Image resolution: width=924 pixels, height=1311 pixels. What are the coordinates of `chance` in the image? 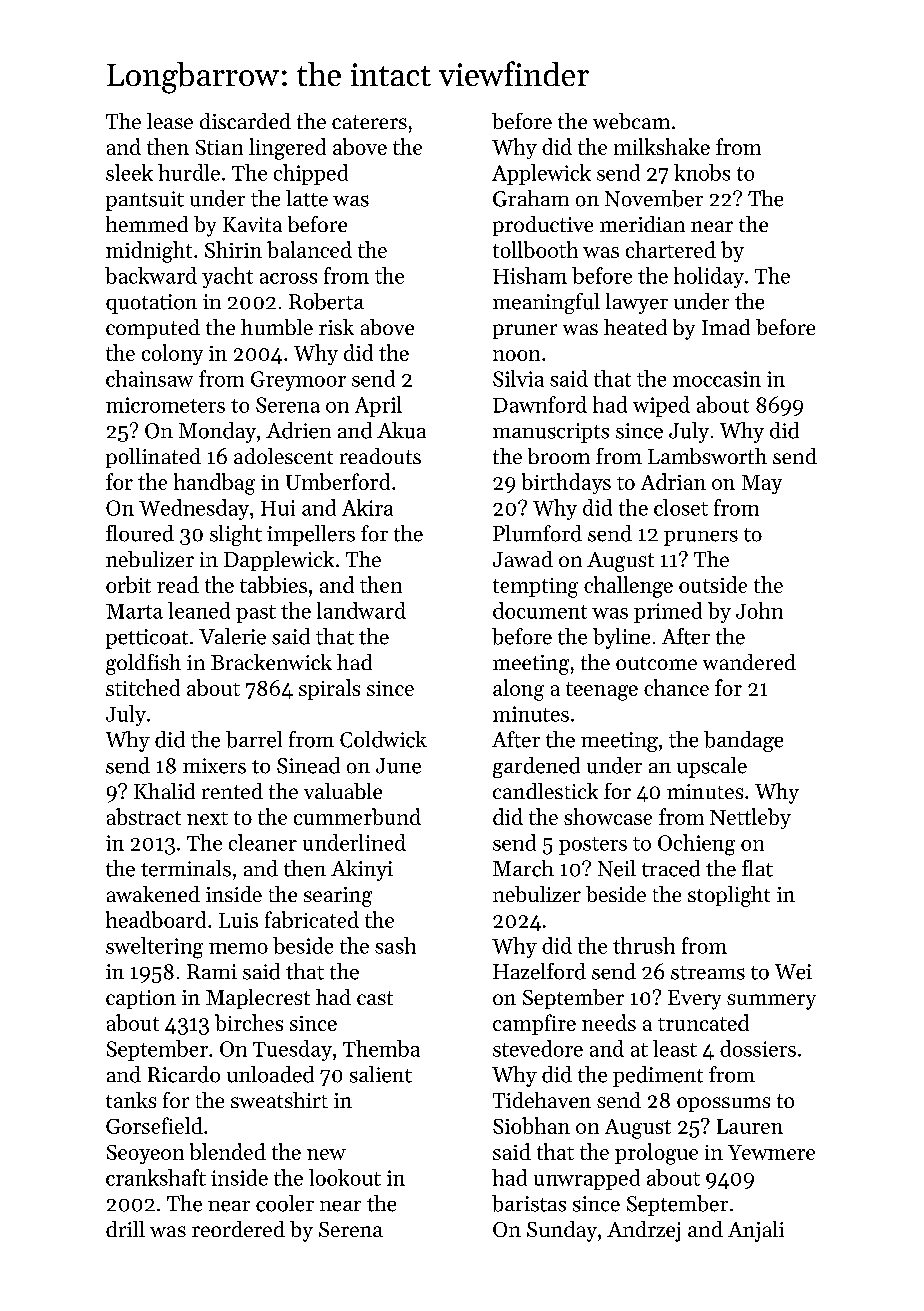 It's located at (676, 687).
